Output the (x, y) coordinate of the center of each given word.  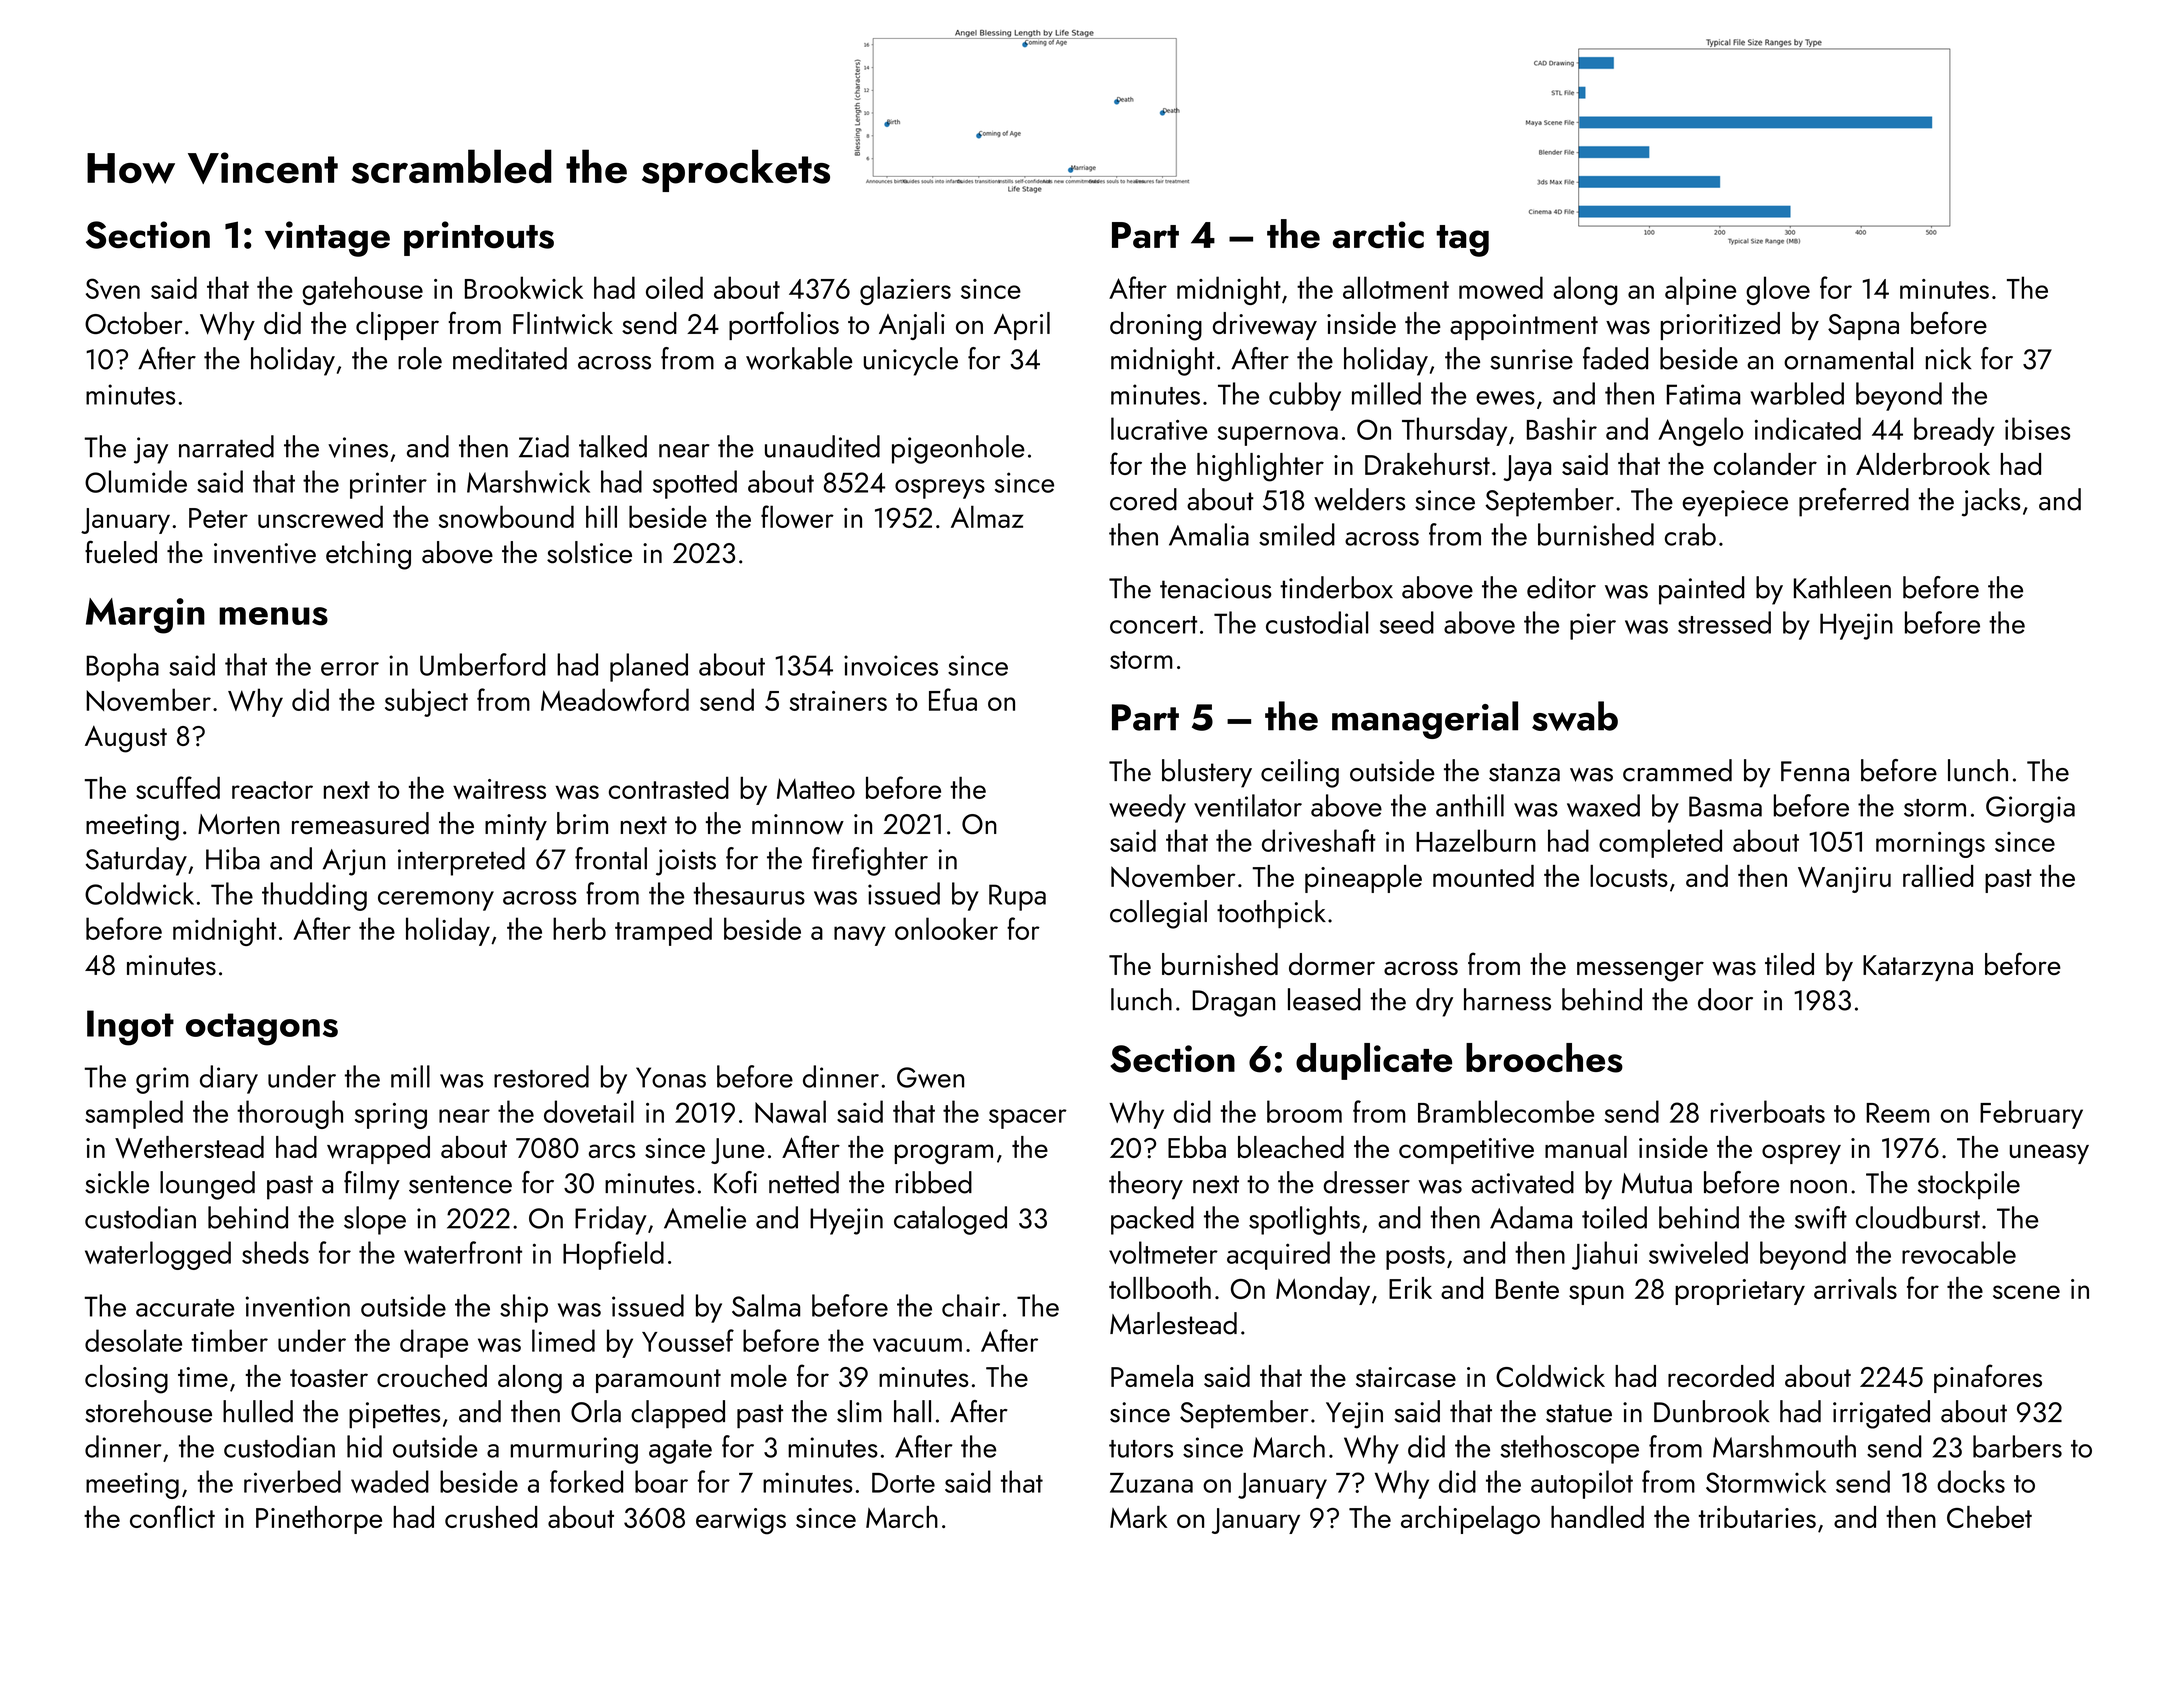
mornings (1930, 845)
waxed (1603, 805)
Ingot (130, 1028)
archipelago (1470, 1520)
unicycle (911, 361)
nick (1948, 358)
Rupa (1017, 897)
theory (1146, 1185)
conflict (172, 1516)
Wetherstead (189, 1147)
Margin (145, 616)
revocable (1959, 1252)
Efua (953, 699)
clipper (397, 326)
